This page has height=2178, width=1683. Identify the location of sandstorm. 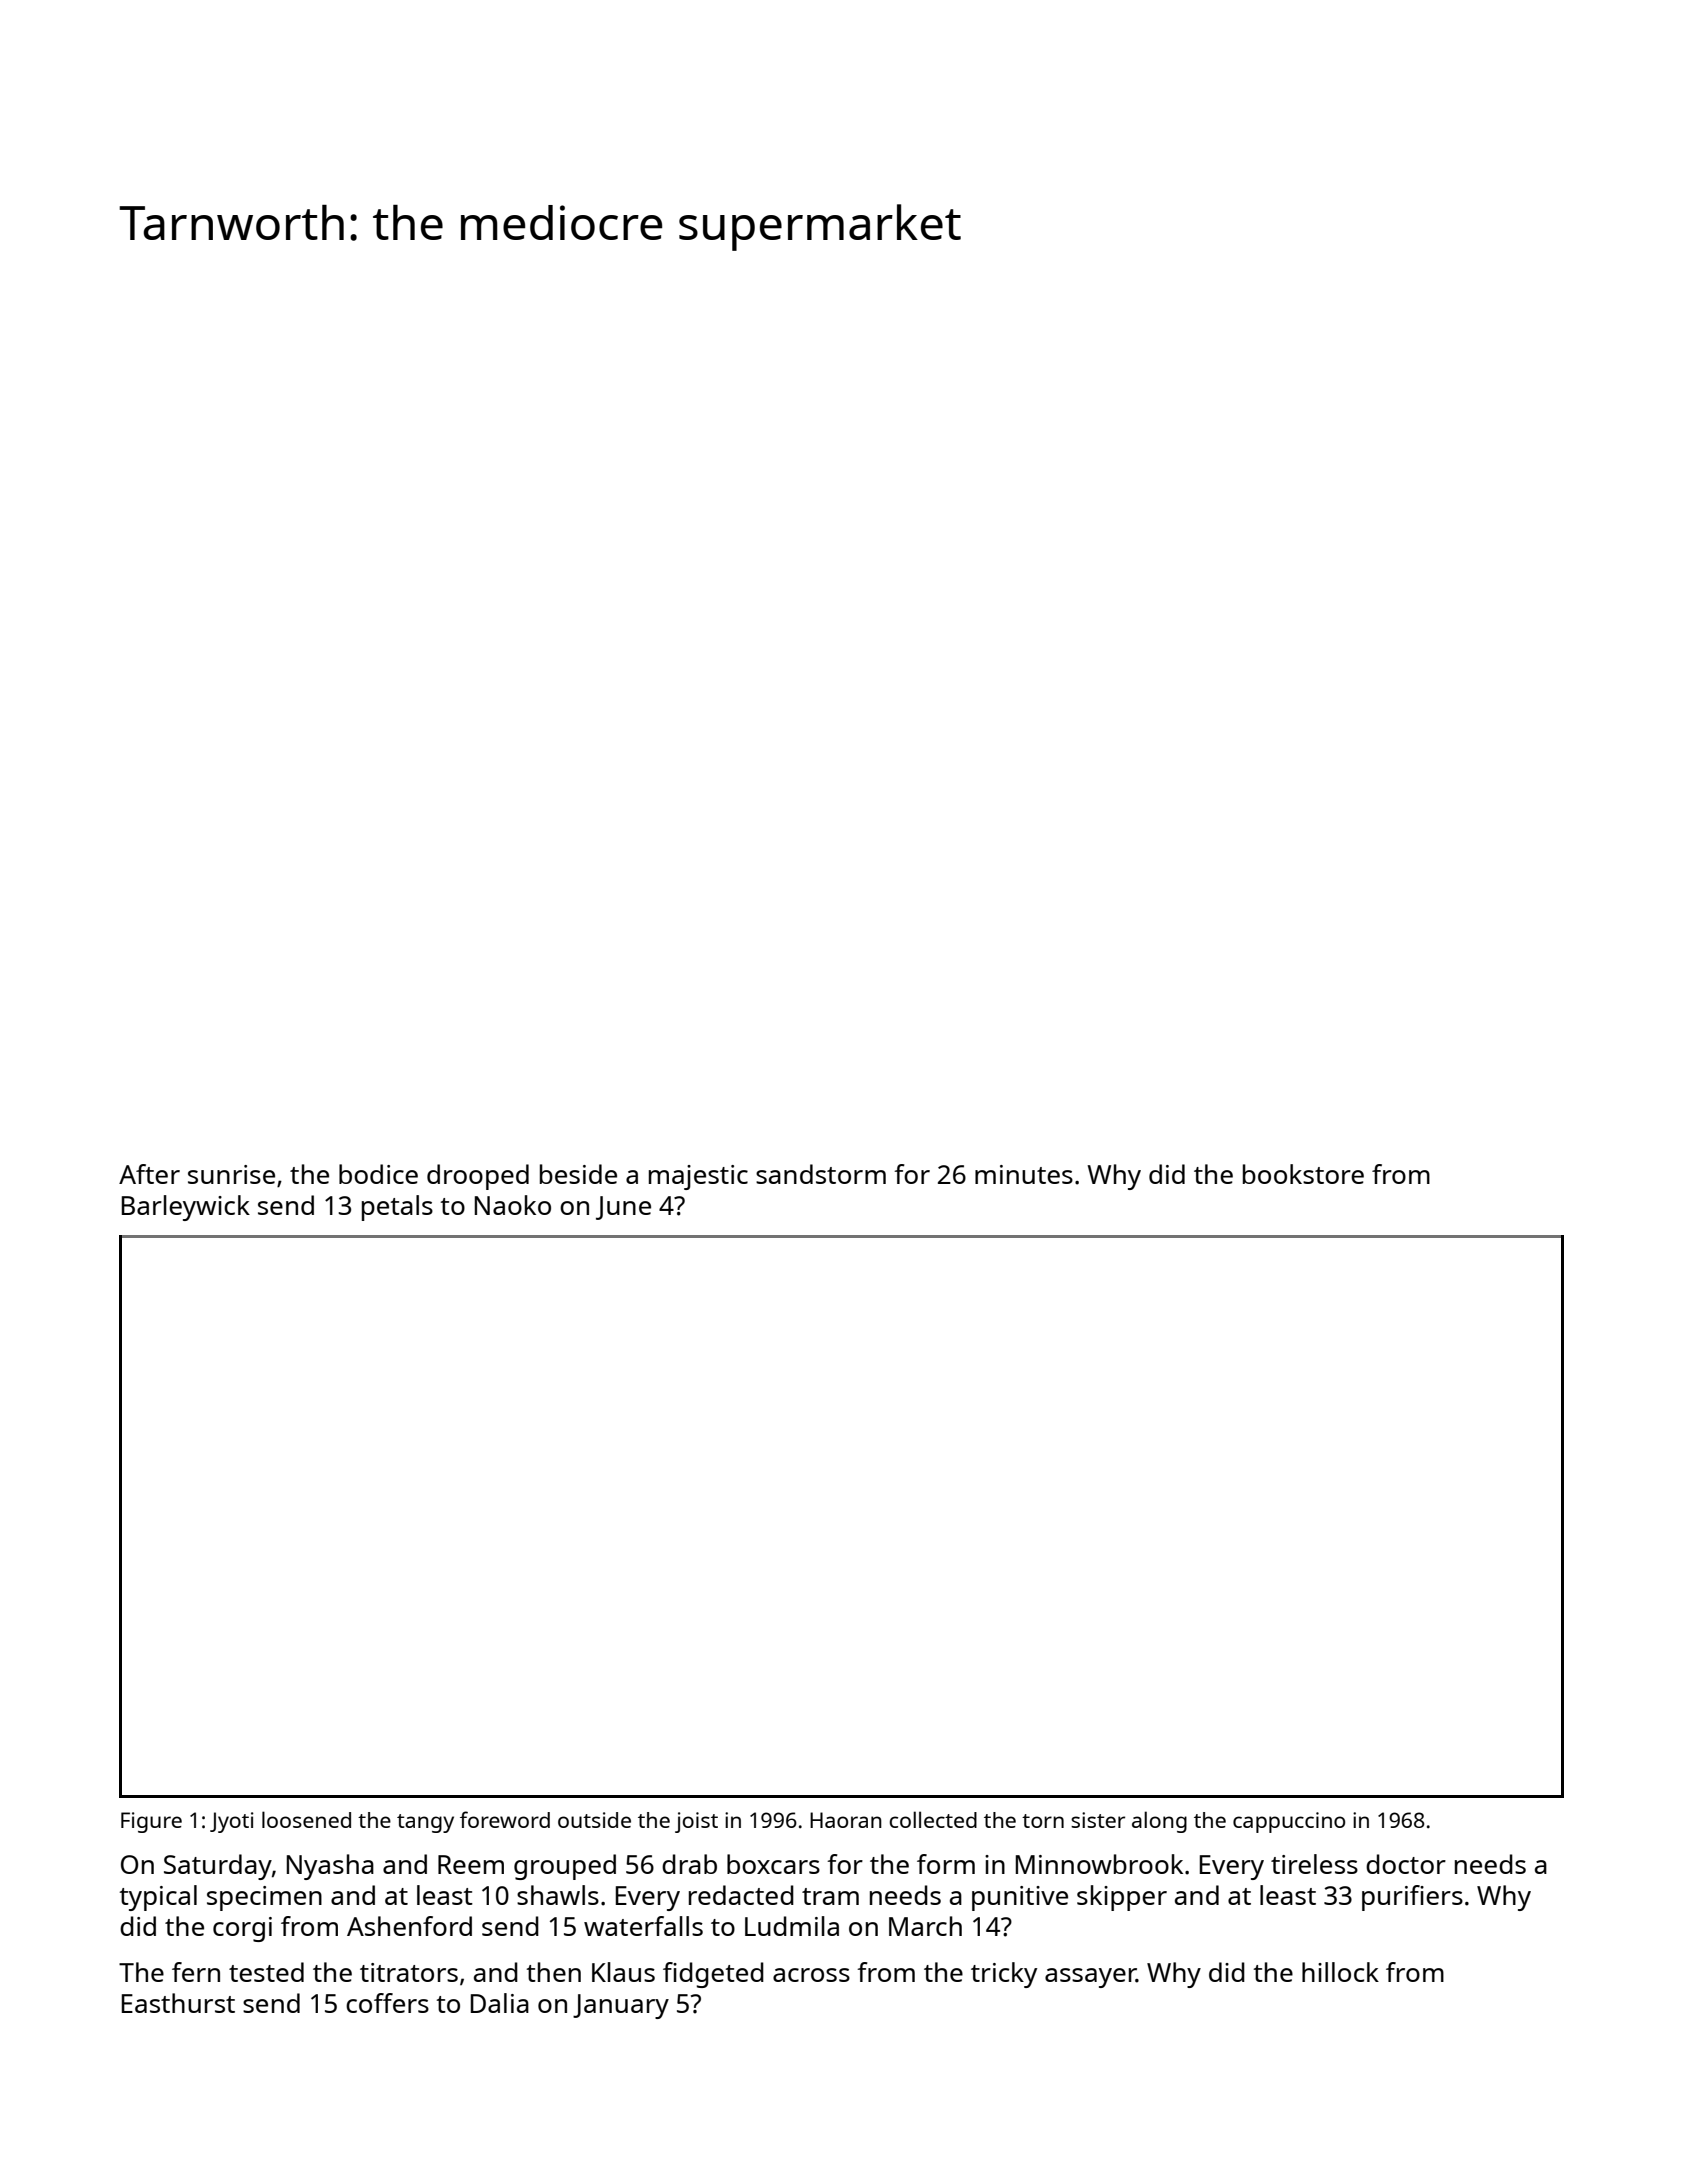
(821, 1174).
